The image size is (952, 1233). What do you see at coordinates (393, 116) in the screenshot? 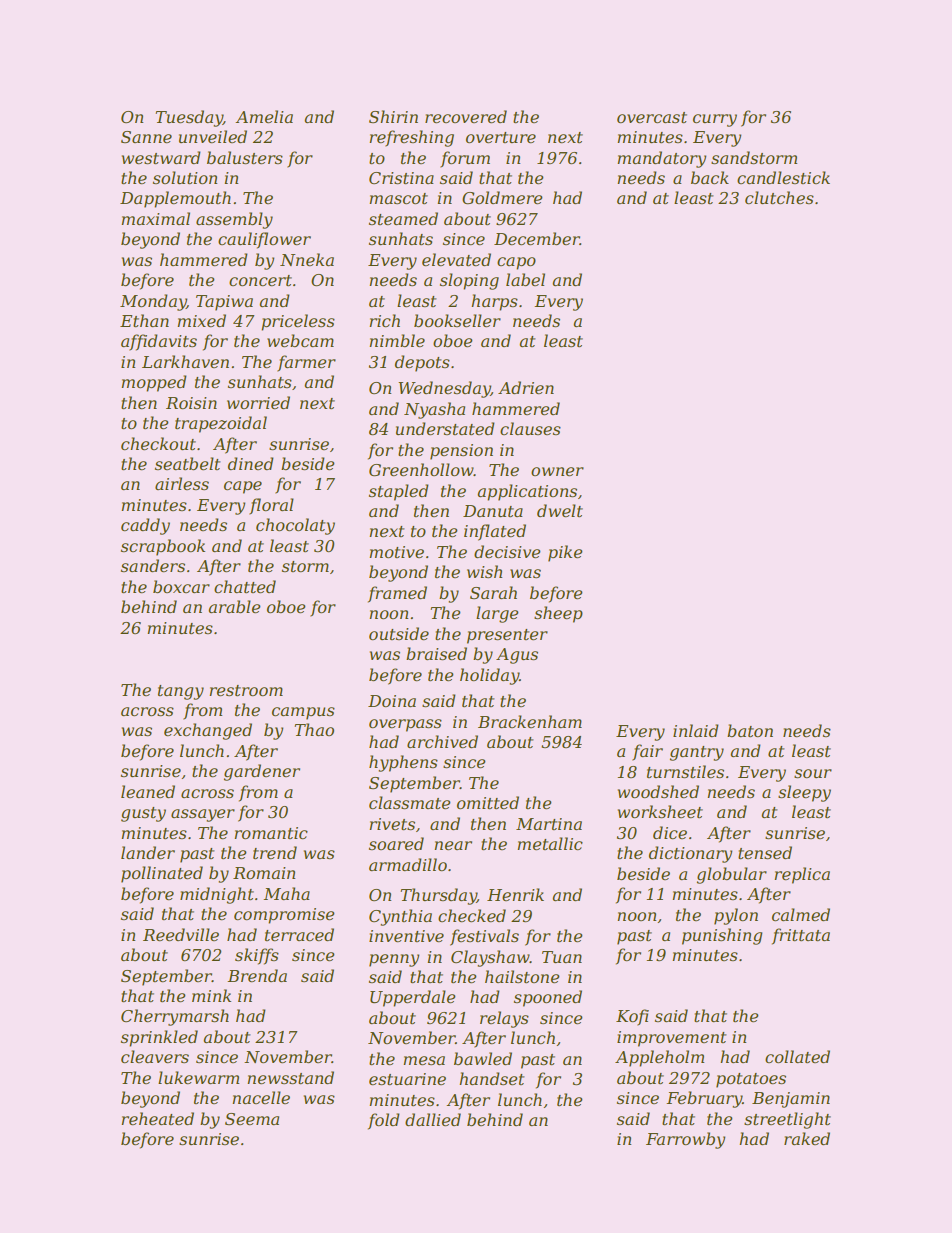
I see `Shirin` at bounding box center [393, 116].
